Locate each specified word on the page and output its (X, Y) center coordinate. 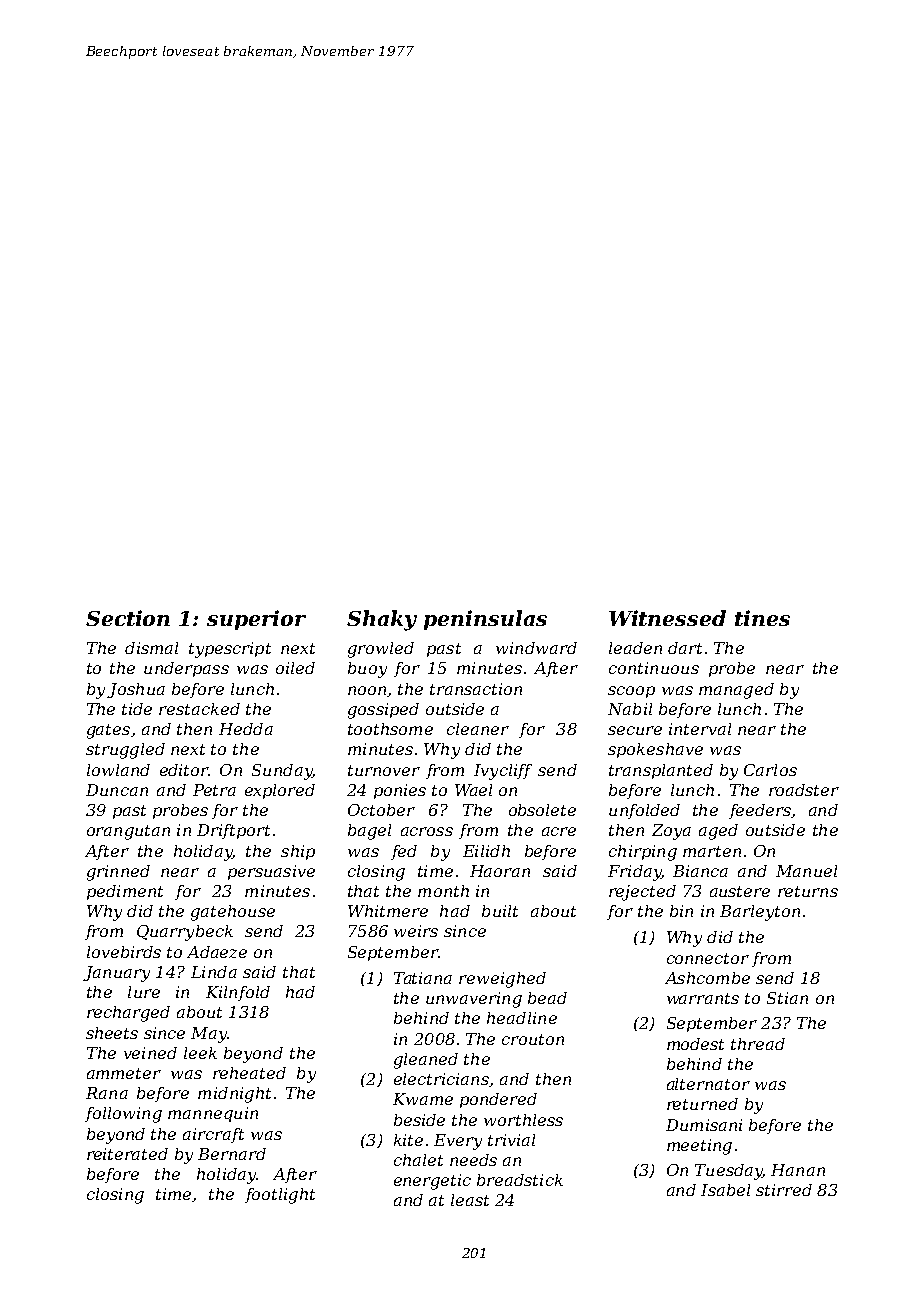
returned (702, 1104)
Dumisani (704, 1125)
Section (128, 618)
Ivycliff (503, 772)
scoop (631, 692)
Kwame (423, 1099)
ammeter (124, 1073)
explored (280, 791)
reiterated (127, 1154)
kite (408, 1140)
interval (700, 729)
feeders (760, 811)
